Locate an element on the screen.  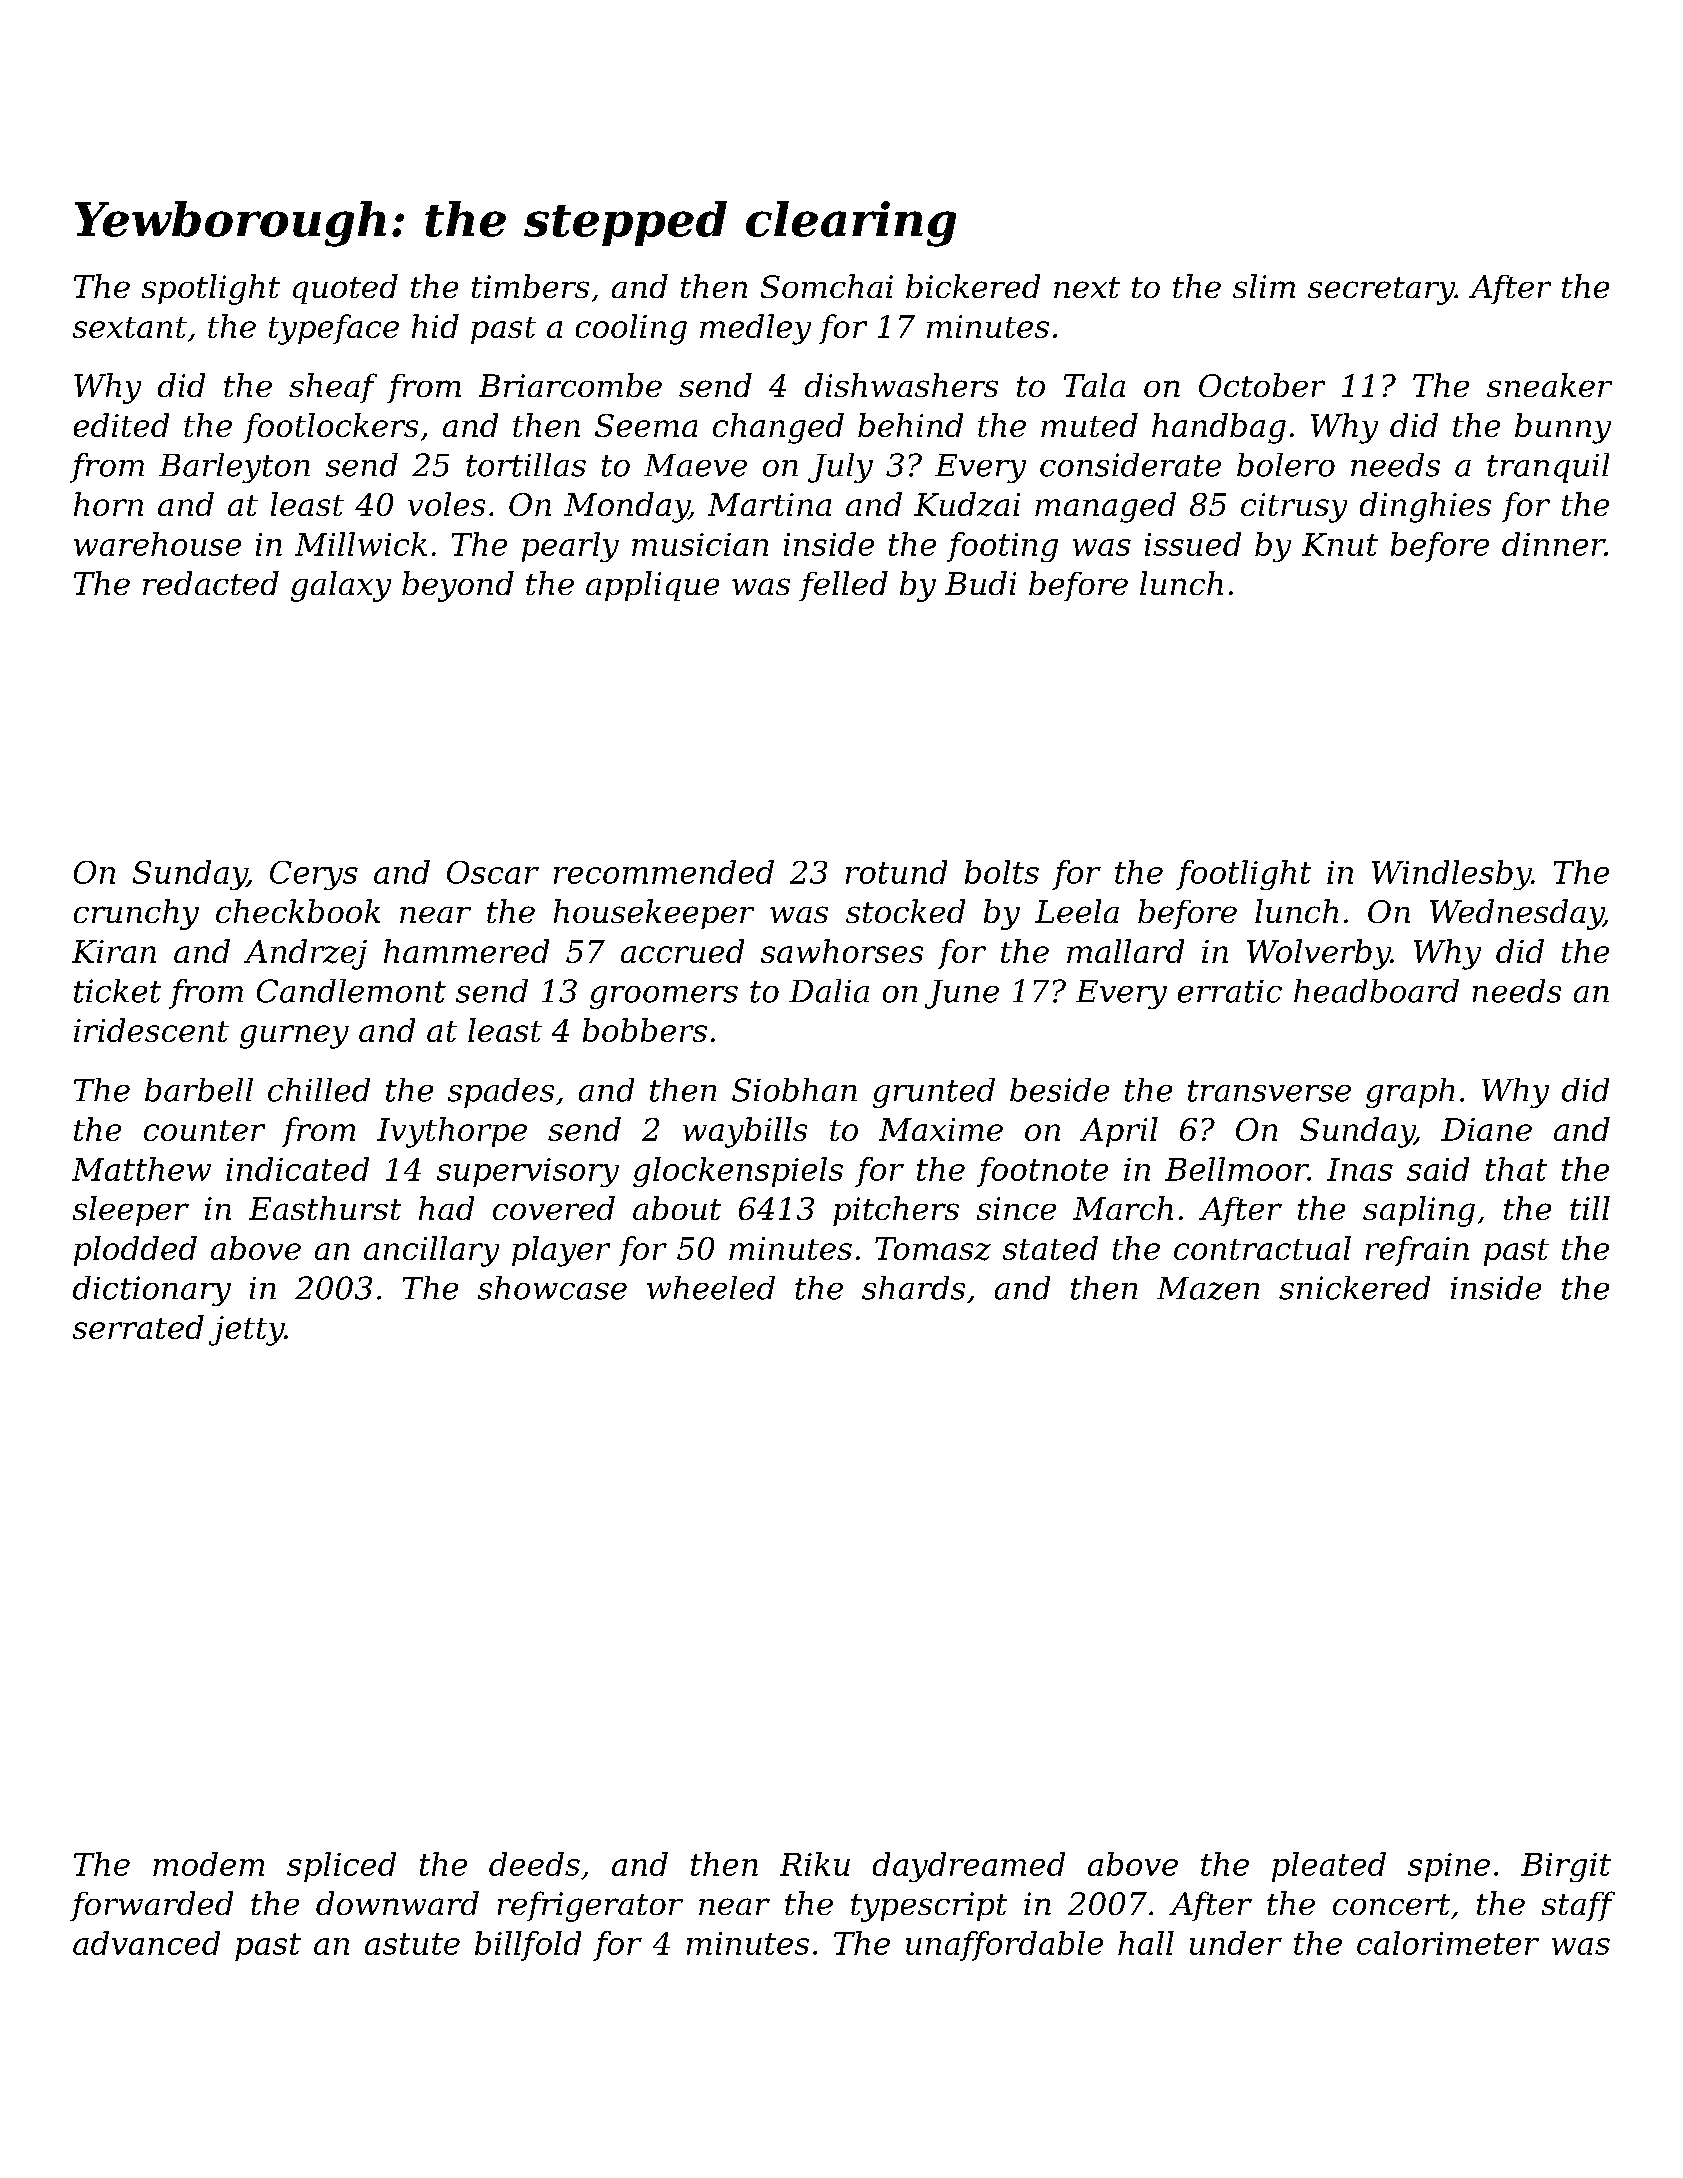
July is located at coordinates (840, 468).
